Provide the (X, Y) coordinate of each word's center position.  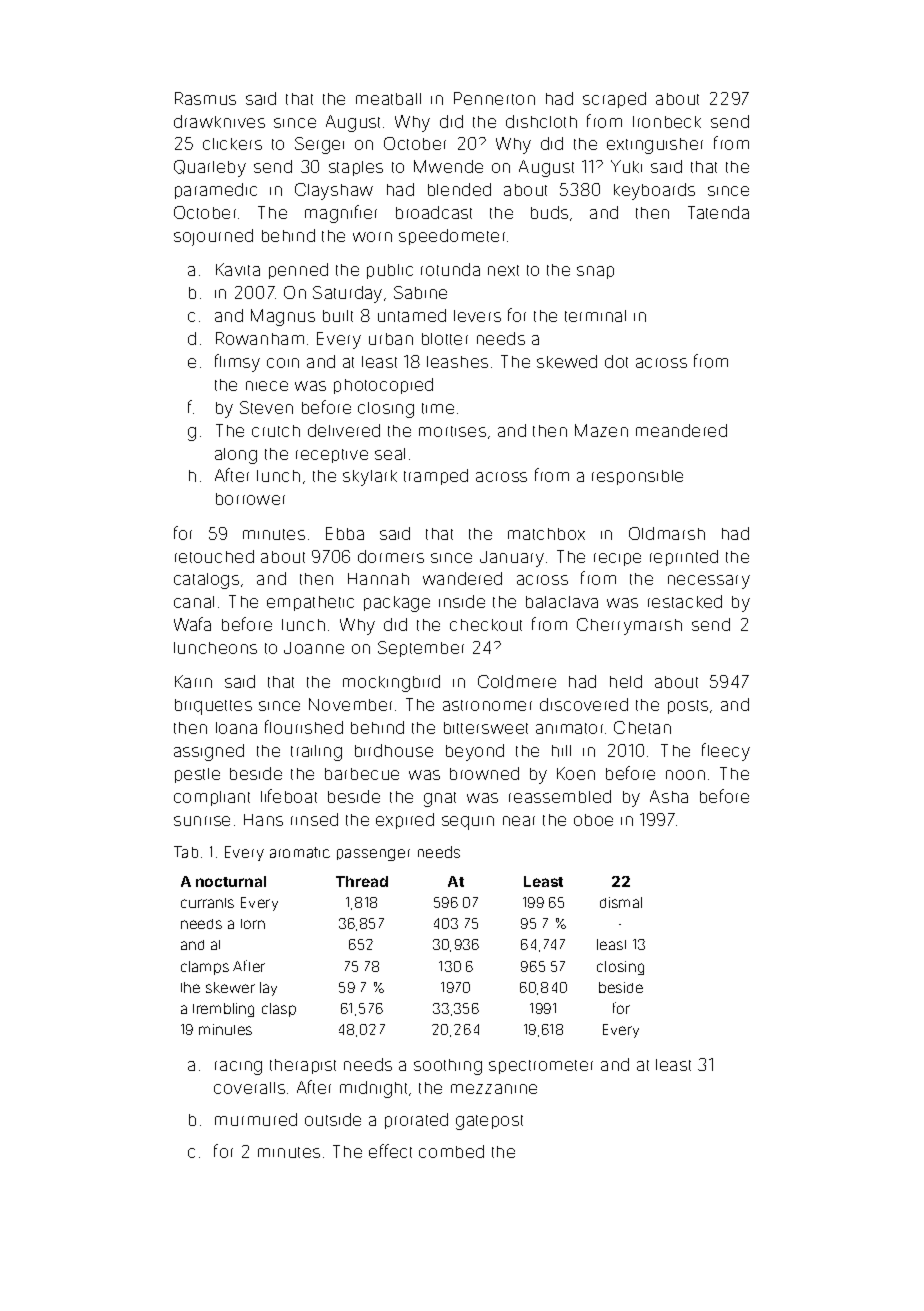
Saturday (347, 294)
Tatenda (718, 212)
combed (451, 1151)
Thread (362, 881)
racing (238, 1068)
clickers (232, 144)
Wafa (192, 624)
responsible (637, 477)
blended (459, 189)
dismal (621, 902)
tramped (436, 477)
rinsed (314, 819)
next (503, 270)
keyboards (654, 191)
